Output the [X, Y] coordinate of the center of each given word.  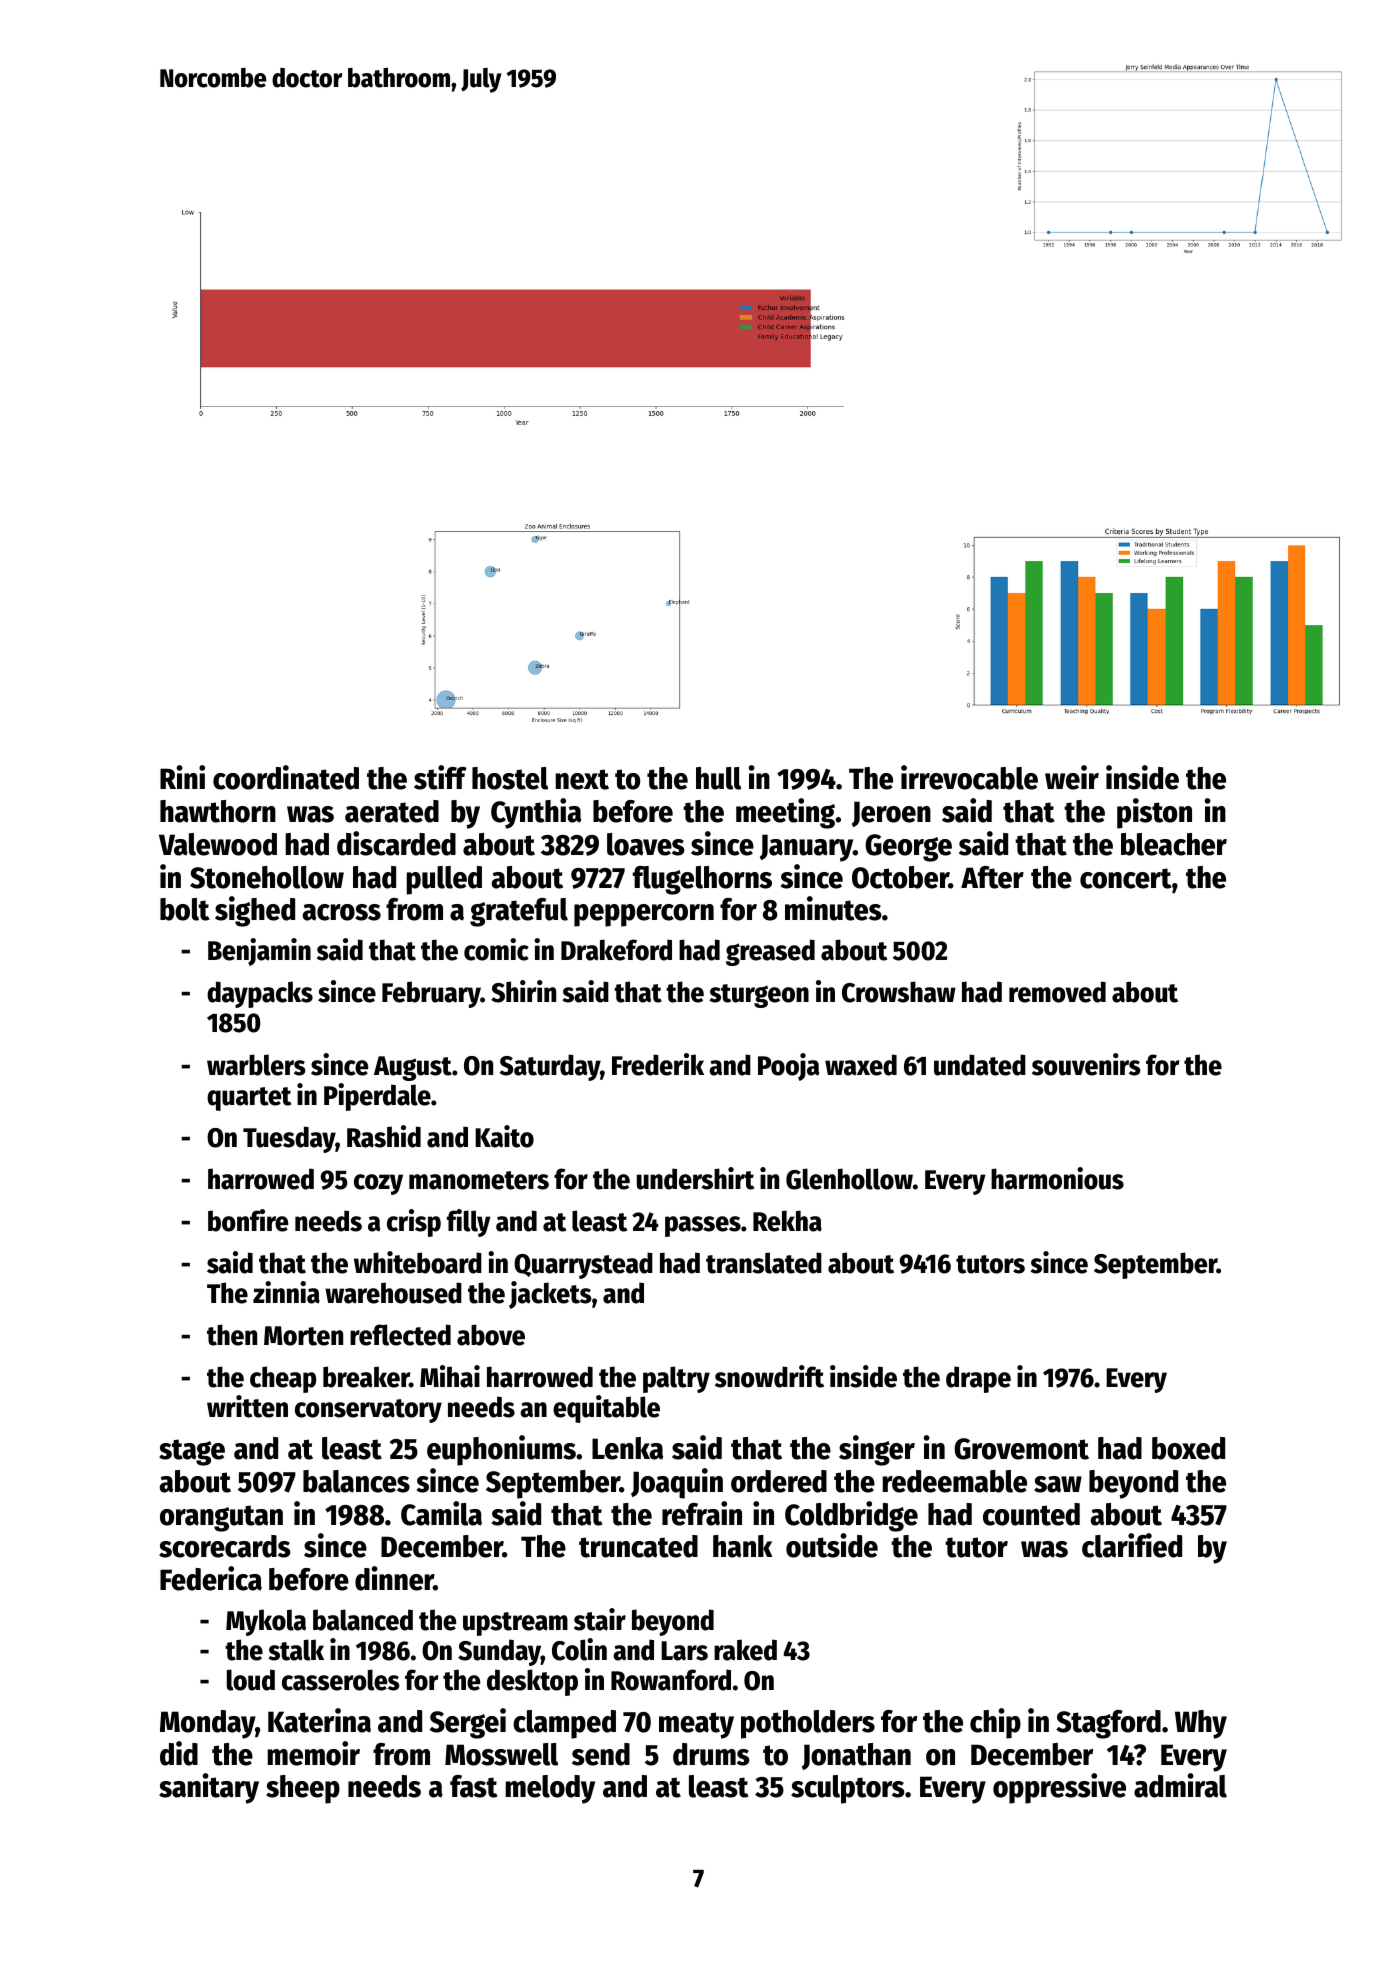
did [179, 1753]
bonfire [248, 1220]
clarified [1132, 1545]
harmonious [1057, 1178]
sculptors [848, 1789]
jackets [550, 1295]
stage [192, 1452]
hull [718, 778]
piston [1154, 813]
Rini [182, 777]
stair [600, 1619]
